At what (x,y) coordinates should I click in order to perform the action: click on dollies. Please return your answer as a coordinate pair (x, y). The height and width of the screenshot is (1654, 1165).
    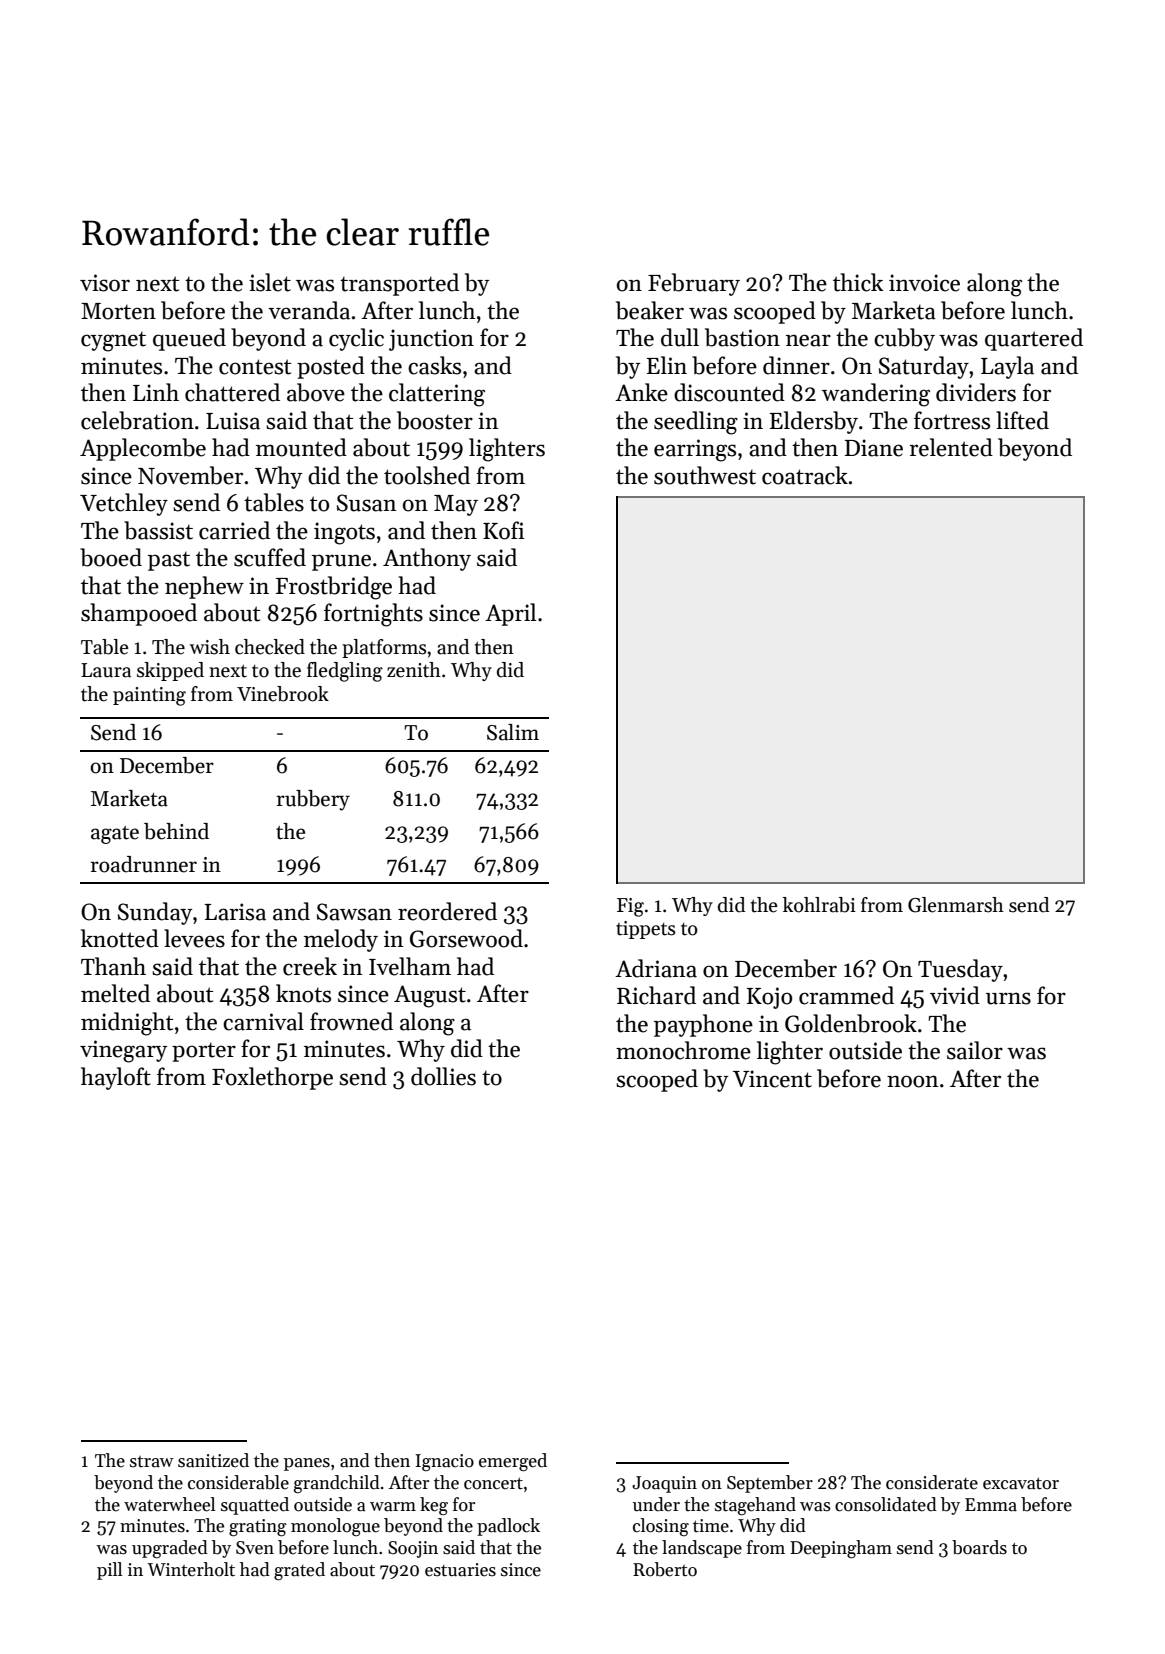
    Looking at the image, I should click on (443, 1076).
